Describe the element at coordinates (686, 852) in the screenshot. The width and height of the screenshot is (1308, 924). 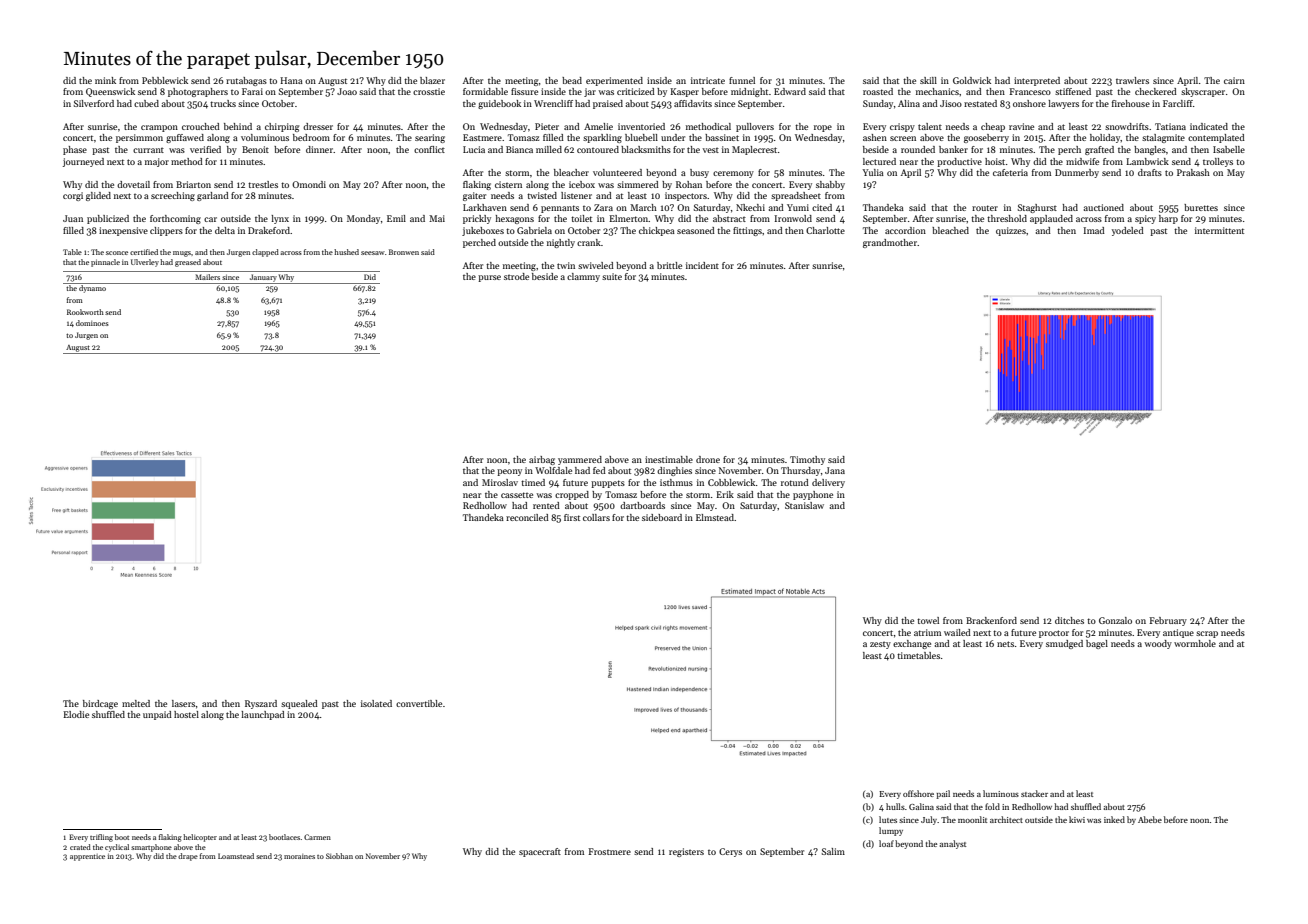
I see `registers` at that location.
